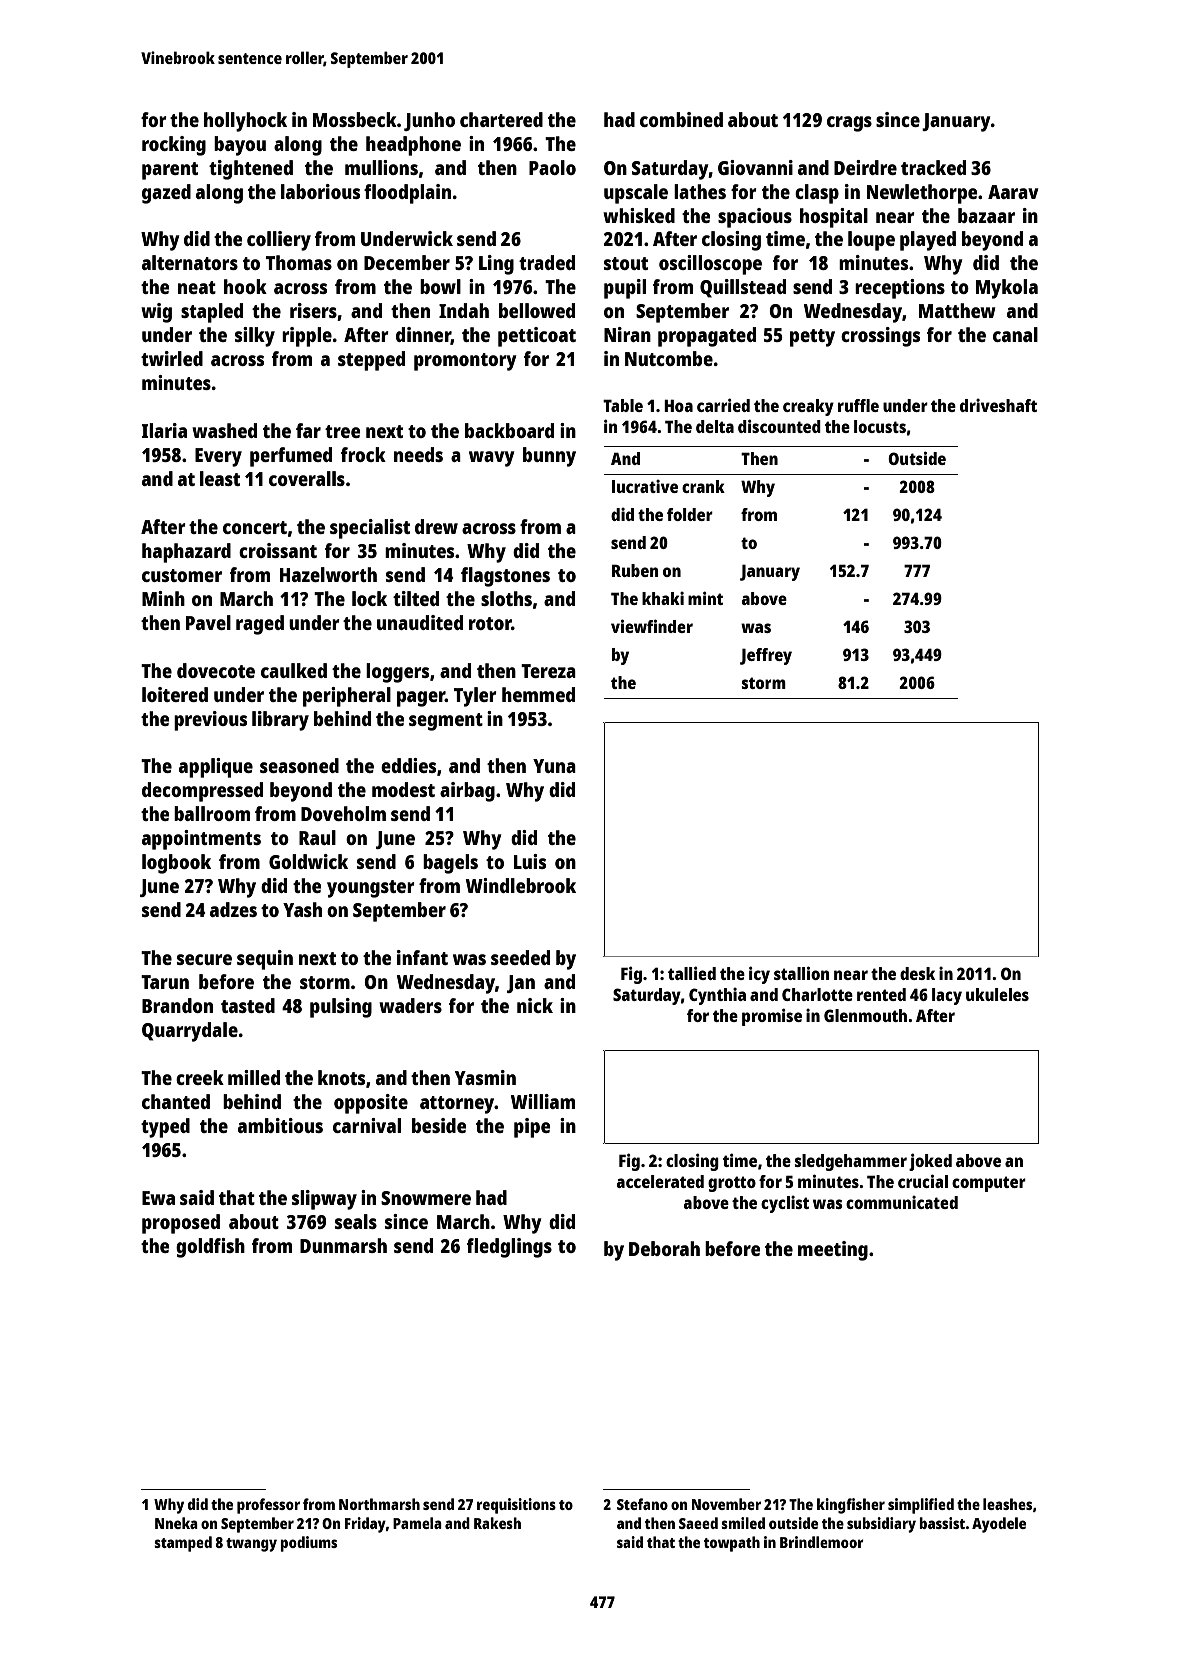 The image size is (1180, 1668). I want to click on combined, so click(681, 119).
